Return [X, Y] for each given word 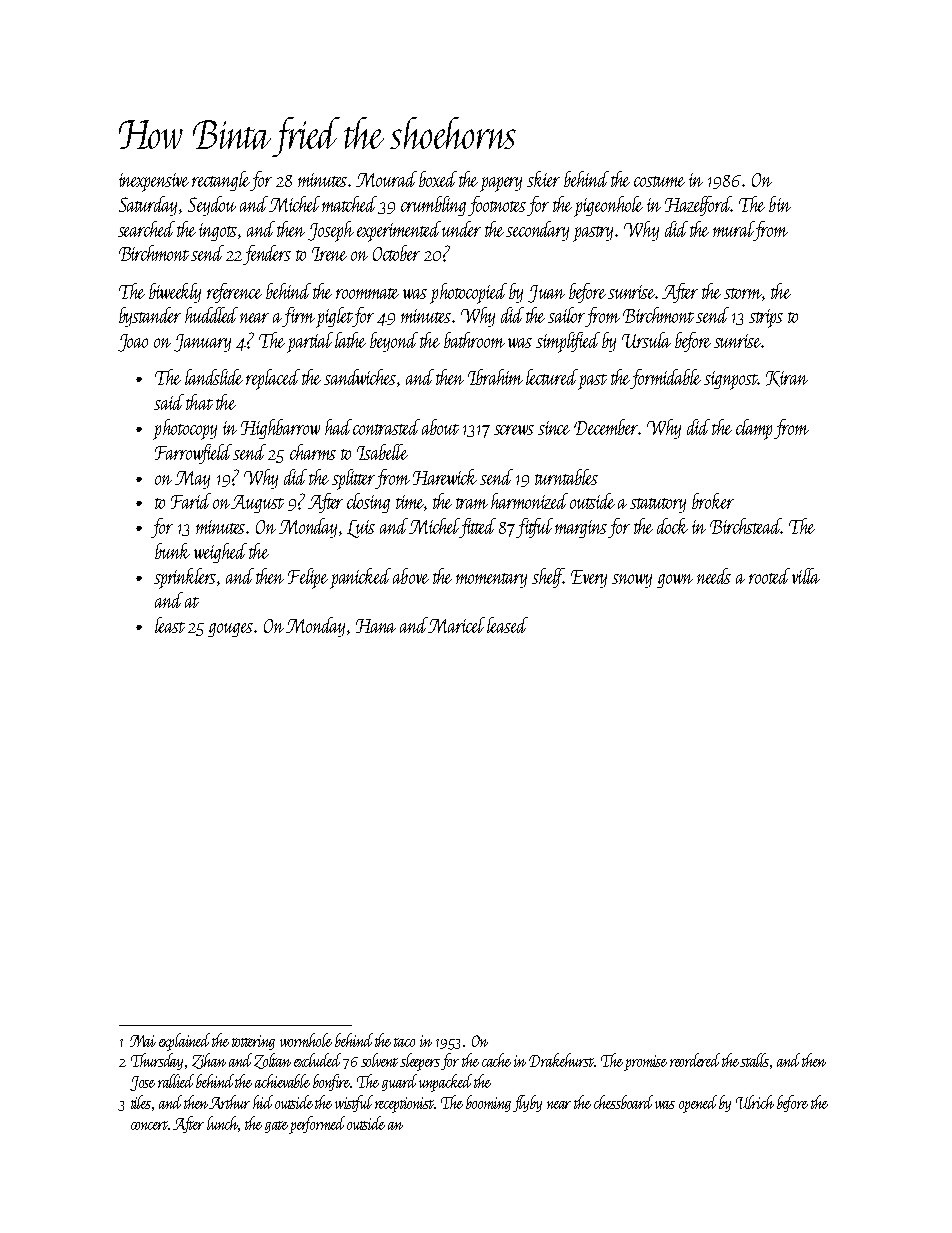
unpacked [445, 1083]
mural [733, 229]
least [170, 625]
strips [766, 318]
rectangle [221, 181]
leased [507, 625]
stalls [755, 1060]
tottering [253, 1042]
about [440, 427]
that [199, 402]
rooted [769, 576]
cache [496, 1060]
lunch [223, 1124]
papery [501, 184]
